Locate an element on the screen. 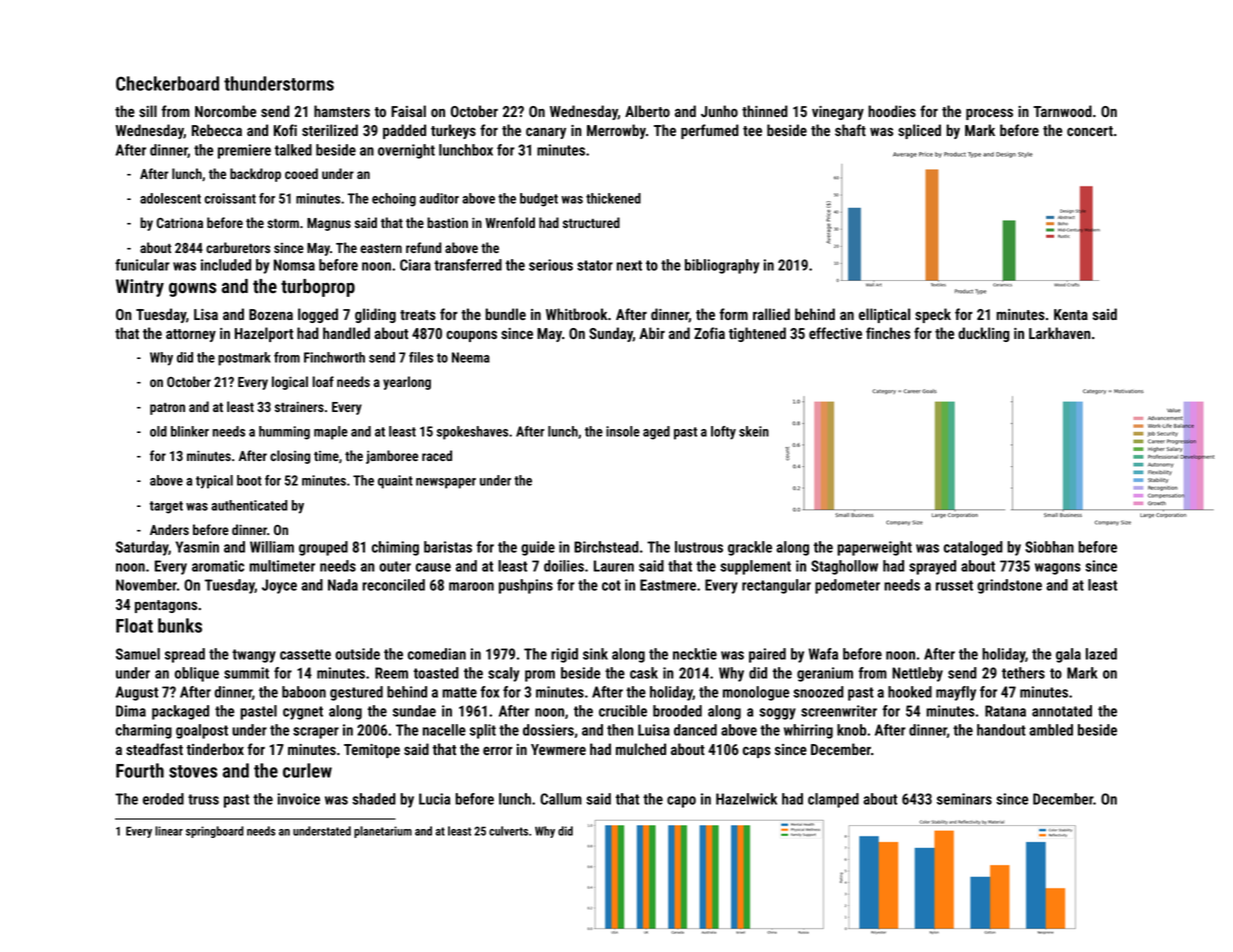 The width and height of the screenshot is (1233, 952). process is located at coordinates (989, 114).
